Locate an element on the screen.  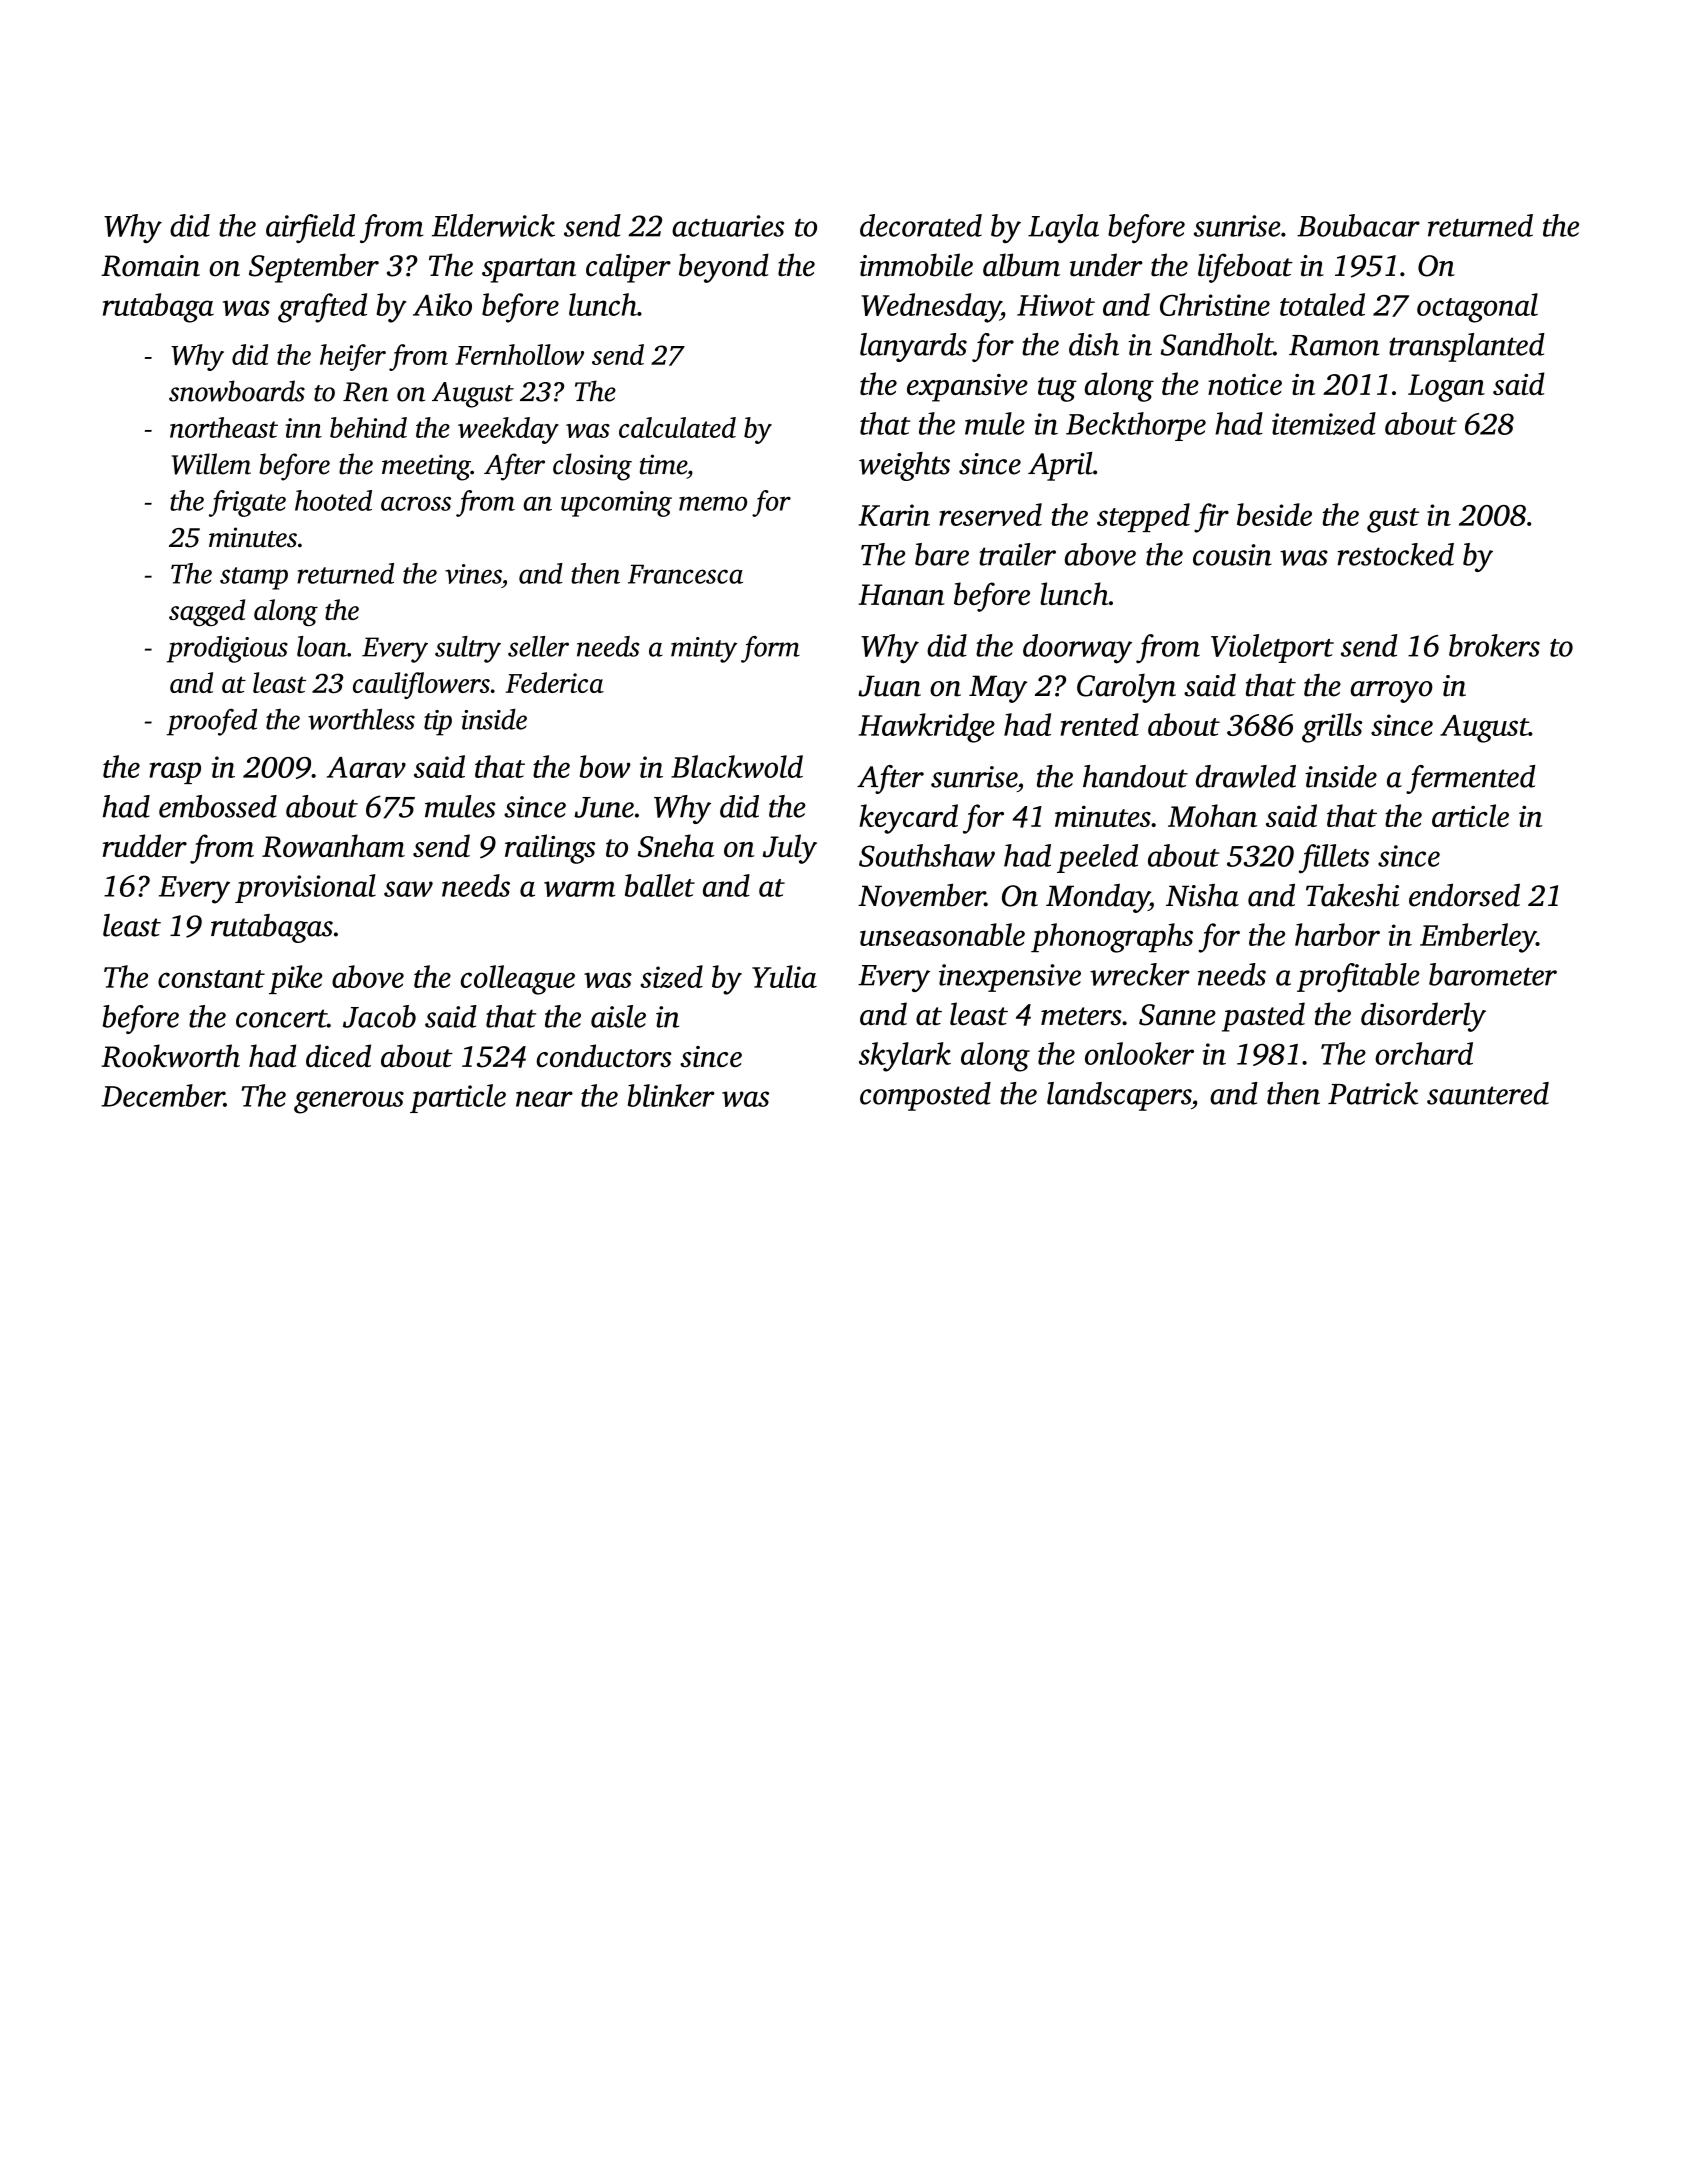
Boubacar is located at coordinates (1358, 225).
